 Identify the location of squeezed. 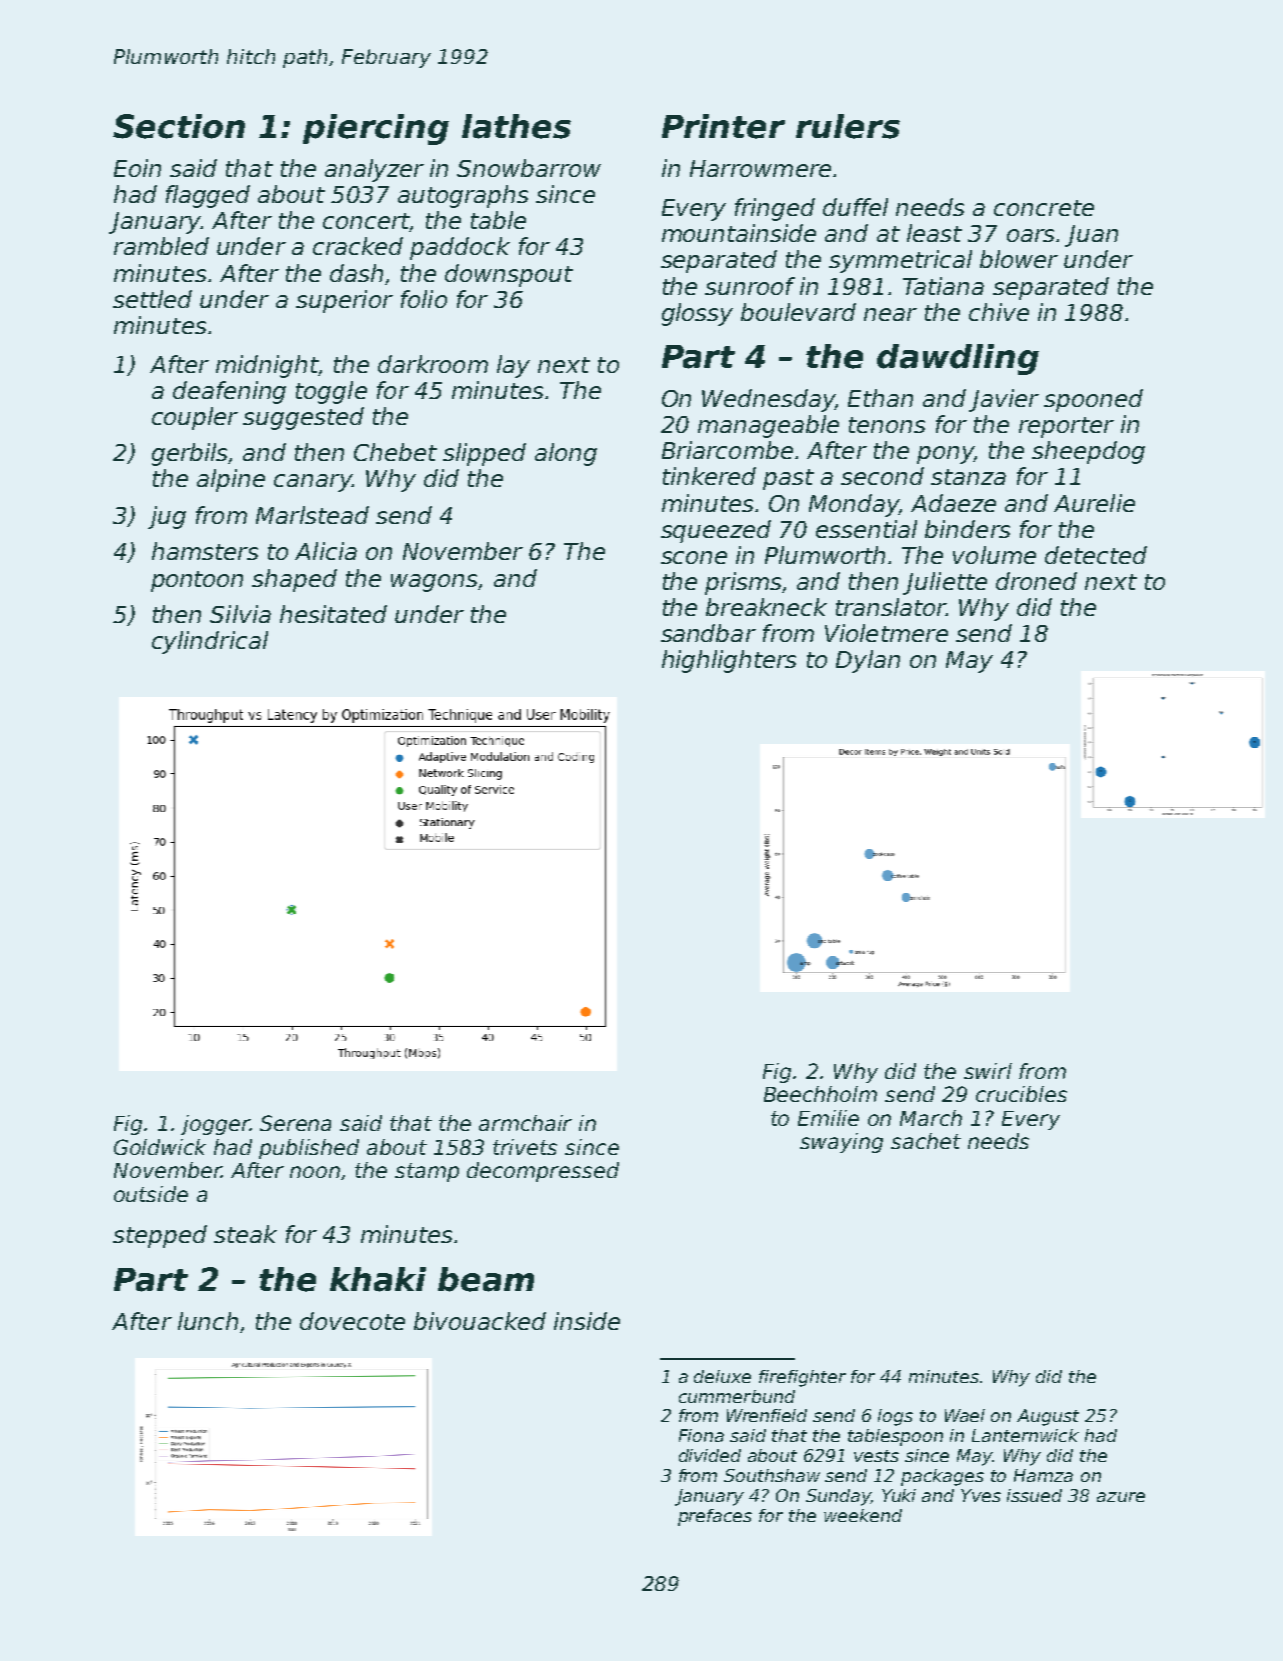
(716, 531).
